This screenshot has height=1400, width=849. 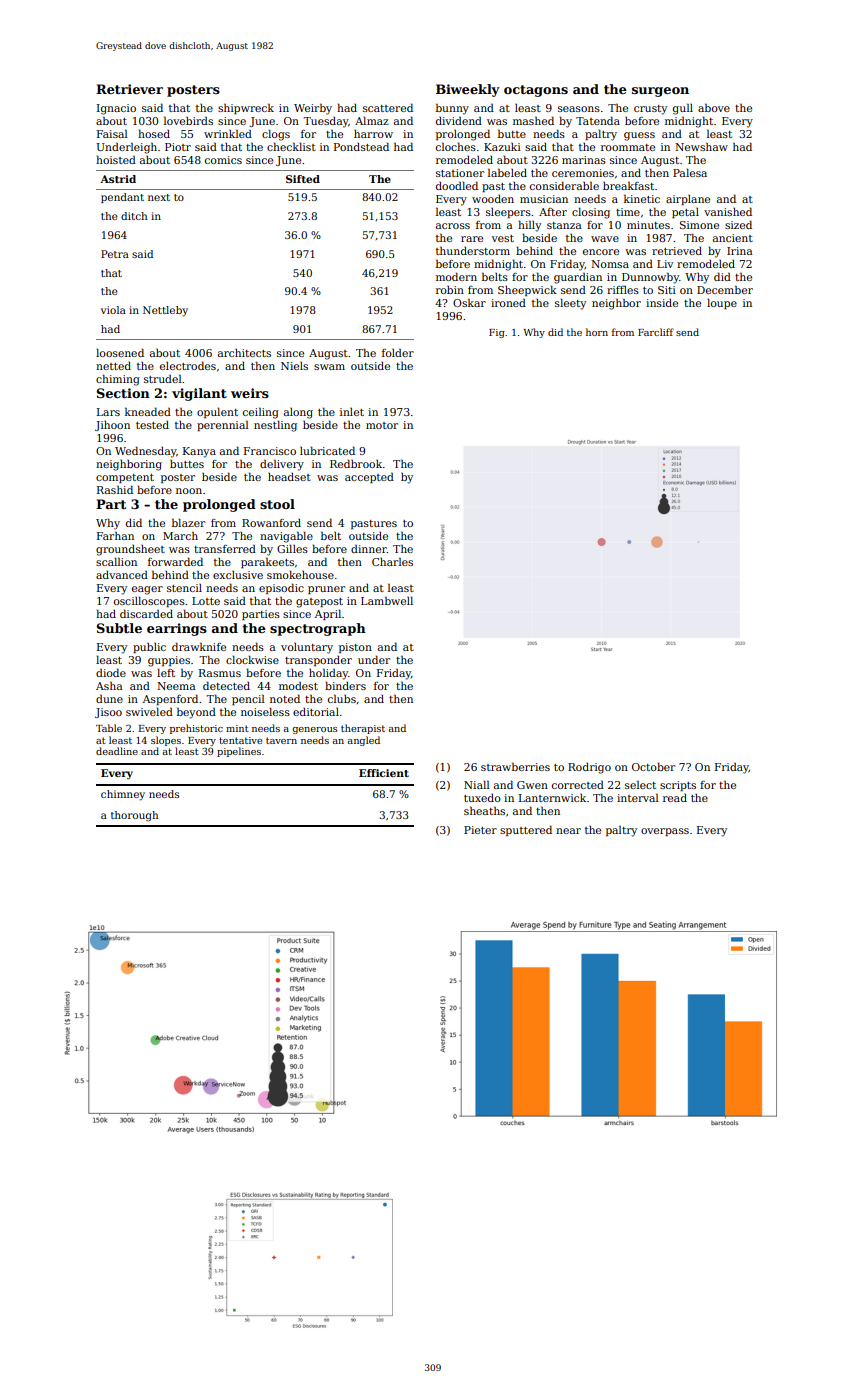 What do you see at coordinates (678, 786) in the screenshot?
I see `scripts` at bounding box center [678, 786].
